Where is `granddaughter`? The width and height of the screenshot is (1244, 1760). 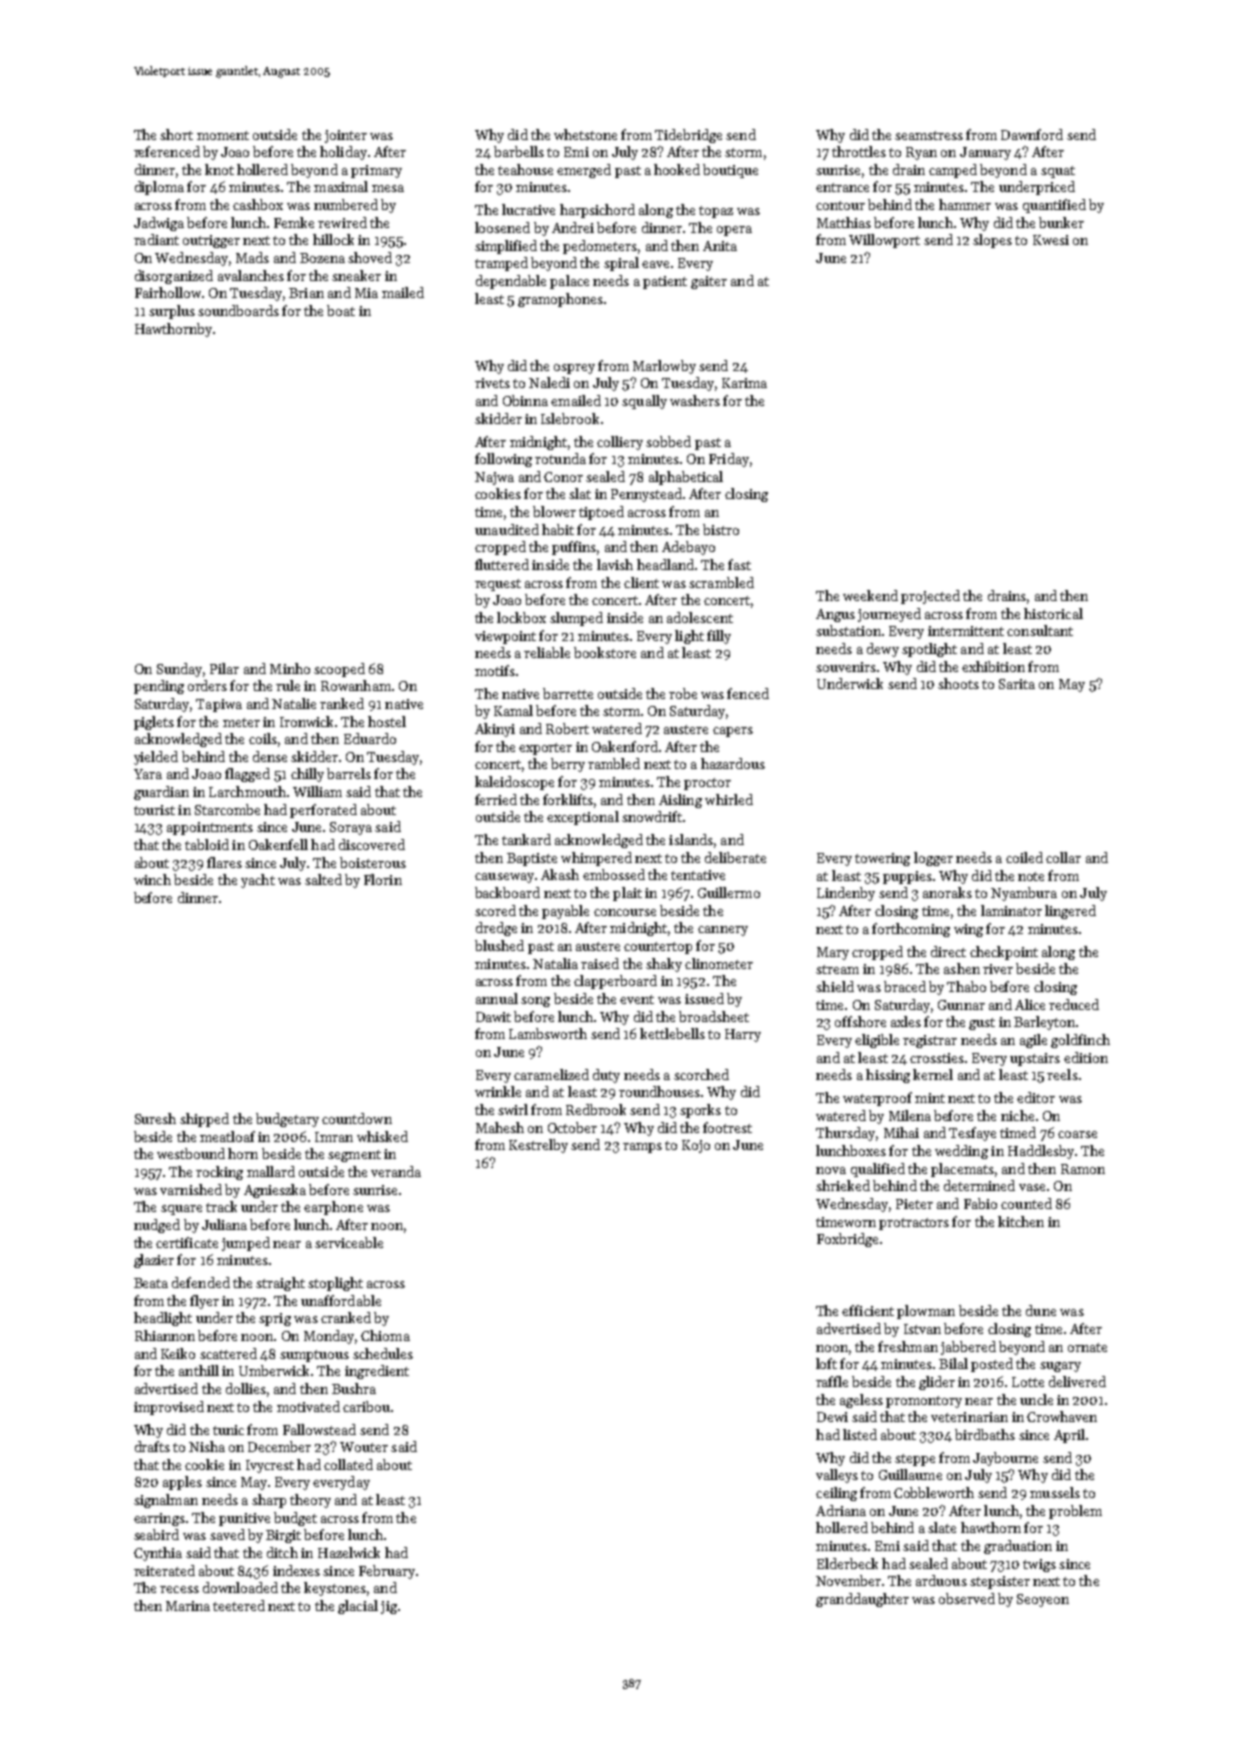
granddaughter is located at coordinates (862, 1600).
